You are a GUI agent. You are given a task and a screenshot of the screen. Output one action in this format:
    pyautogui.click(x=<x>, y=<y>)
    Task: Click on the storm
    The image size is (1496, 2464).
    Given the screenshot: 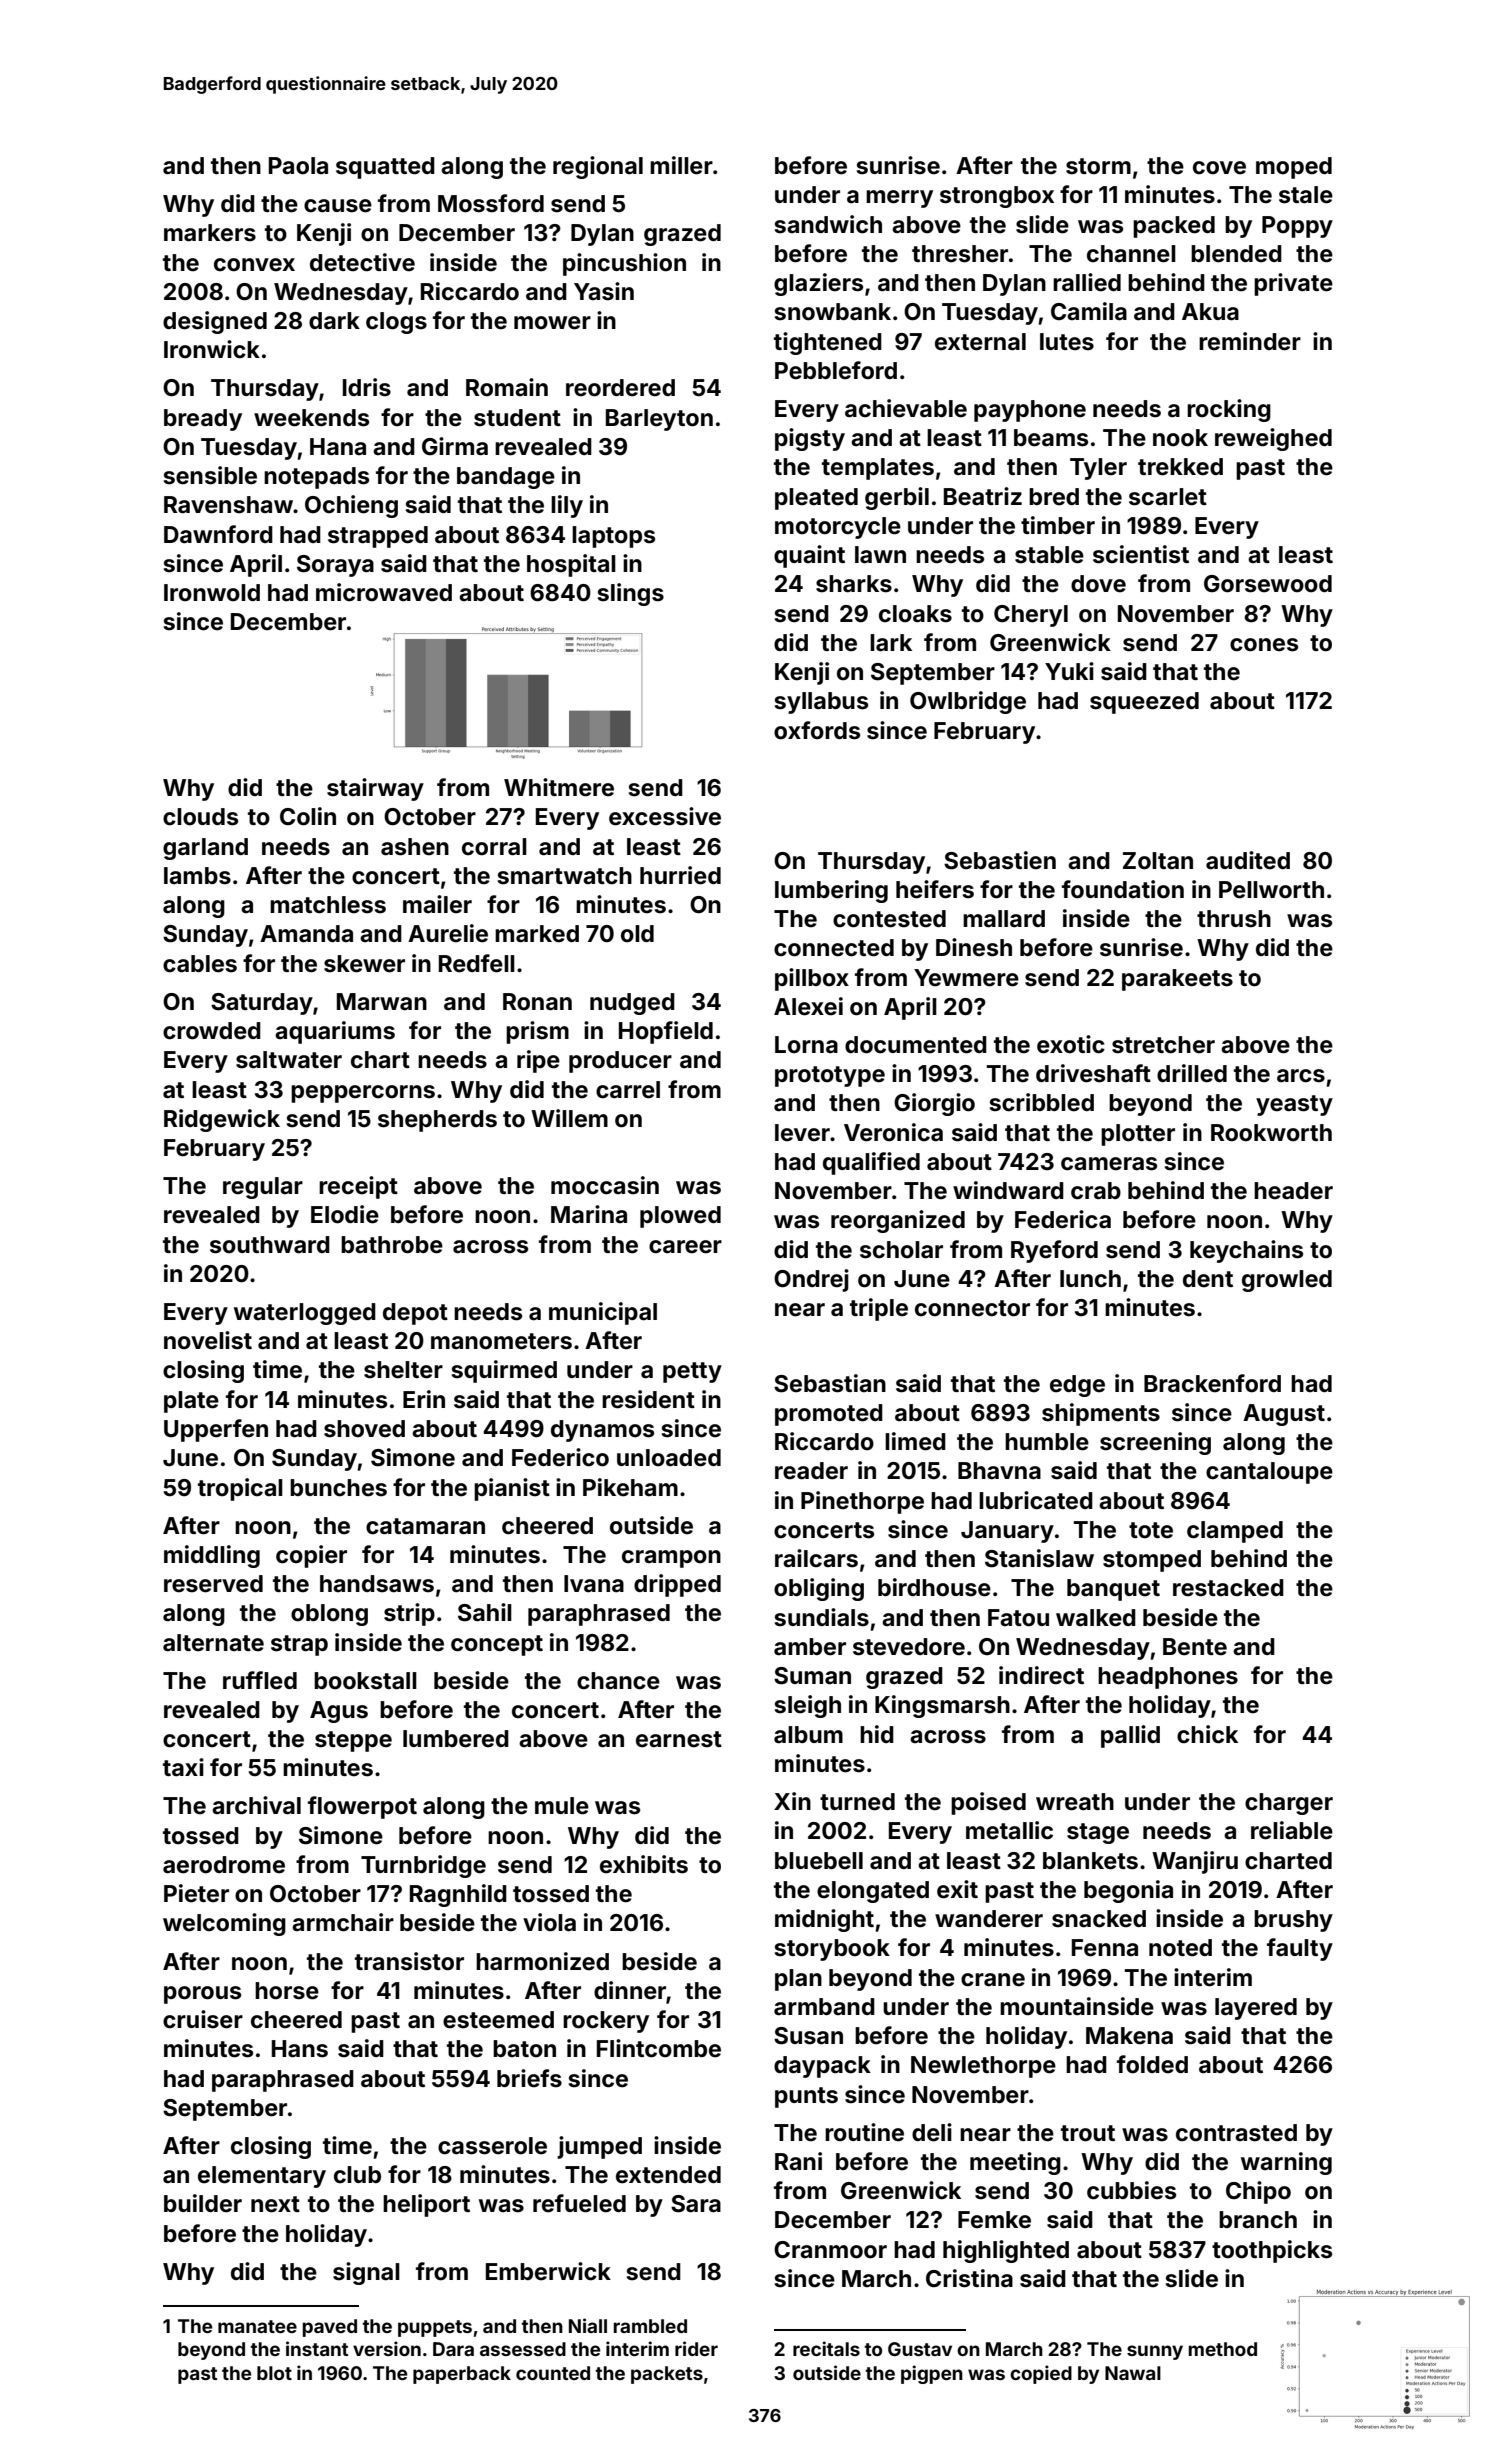 What is the action you would take?
    pyautogui.click(x=1098, y=166)
